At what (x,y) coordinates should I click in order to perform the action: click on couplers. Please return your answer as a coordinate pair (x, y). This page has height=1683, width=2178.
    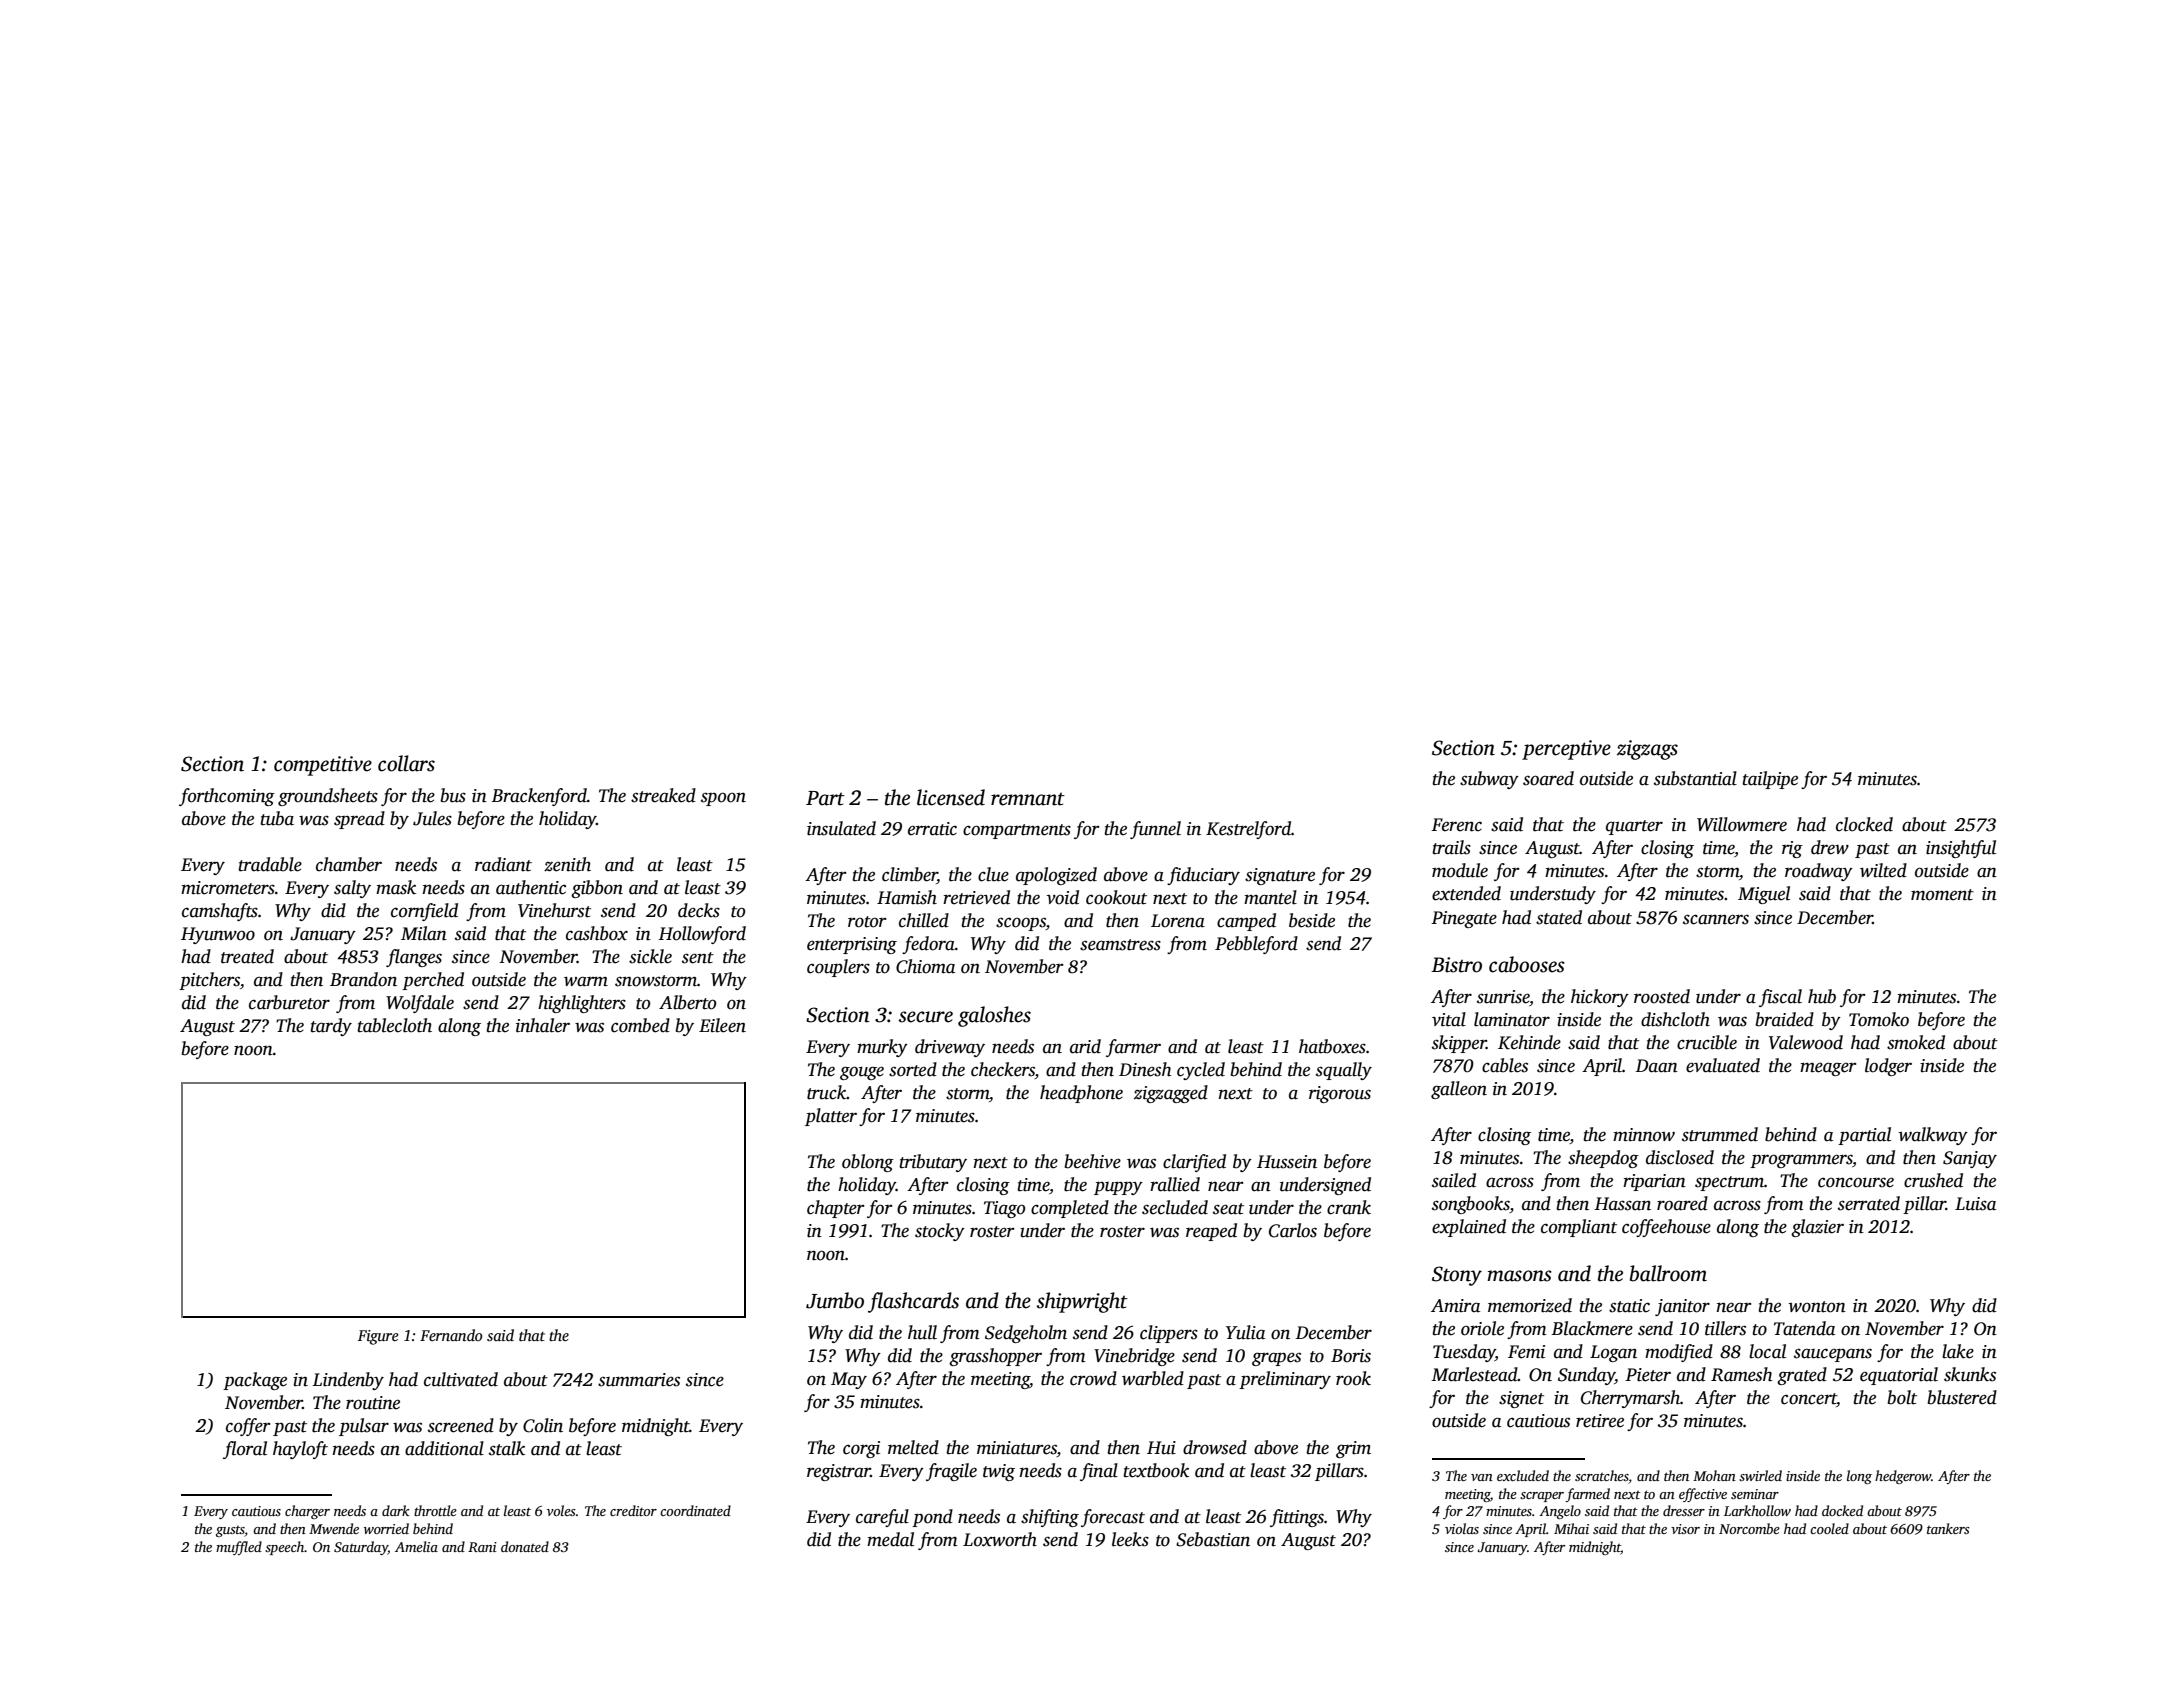
    Looking at the image, I should click on (838, 968).
